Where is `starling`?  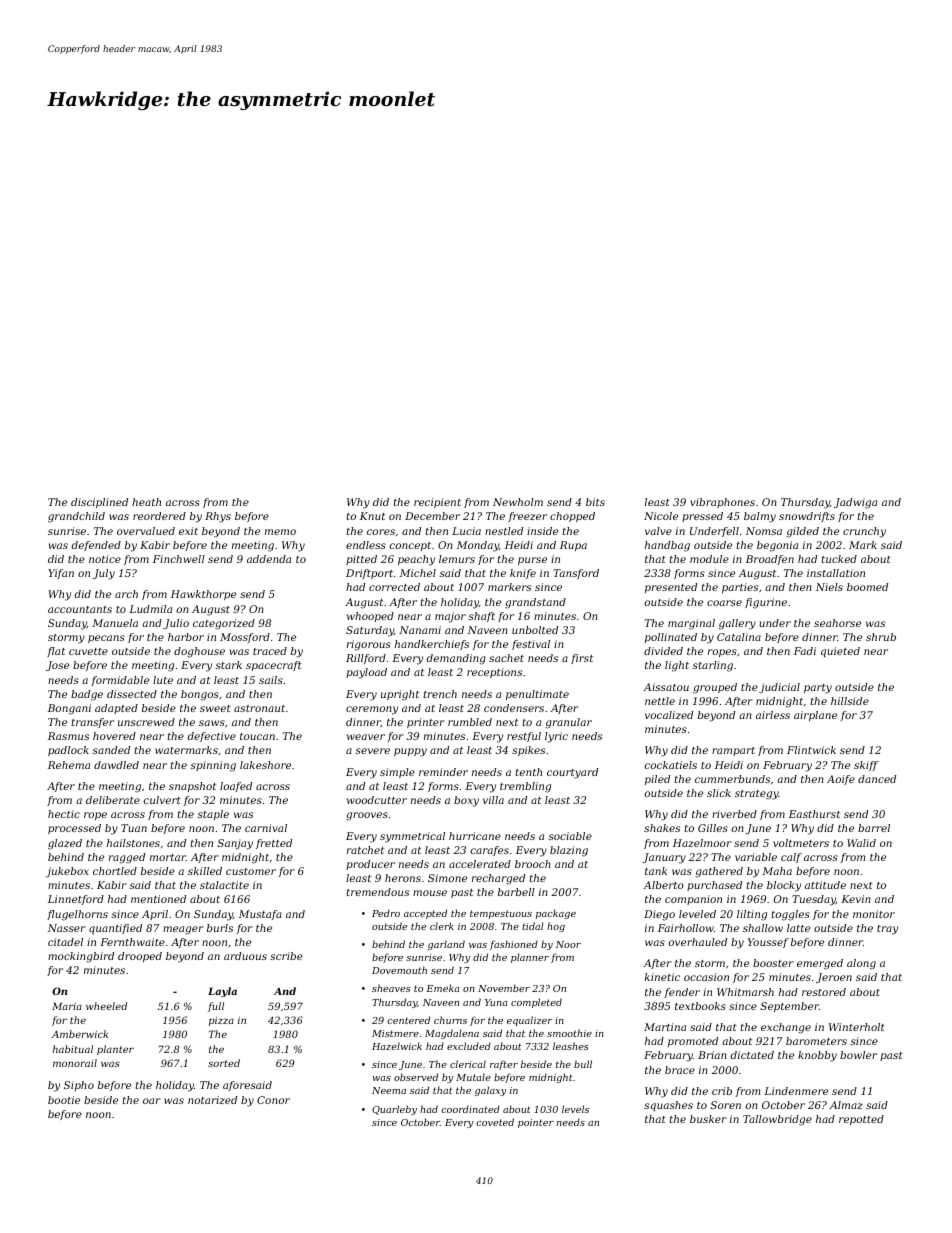
starling is located at coordinates (713, 666).
